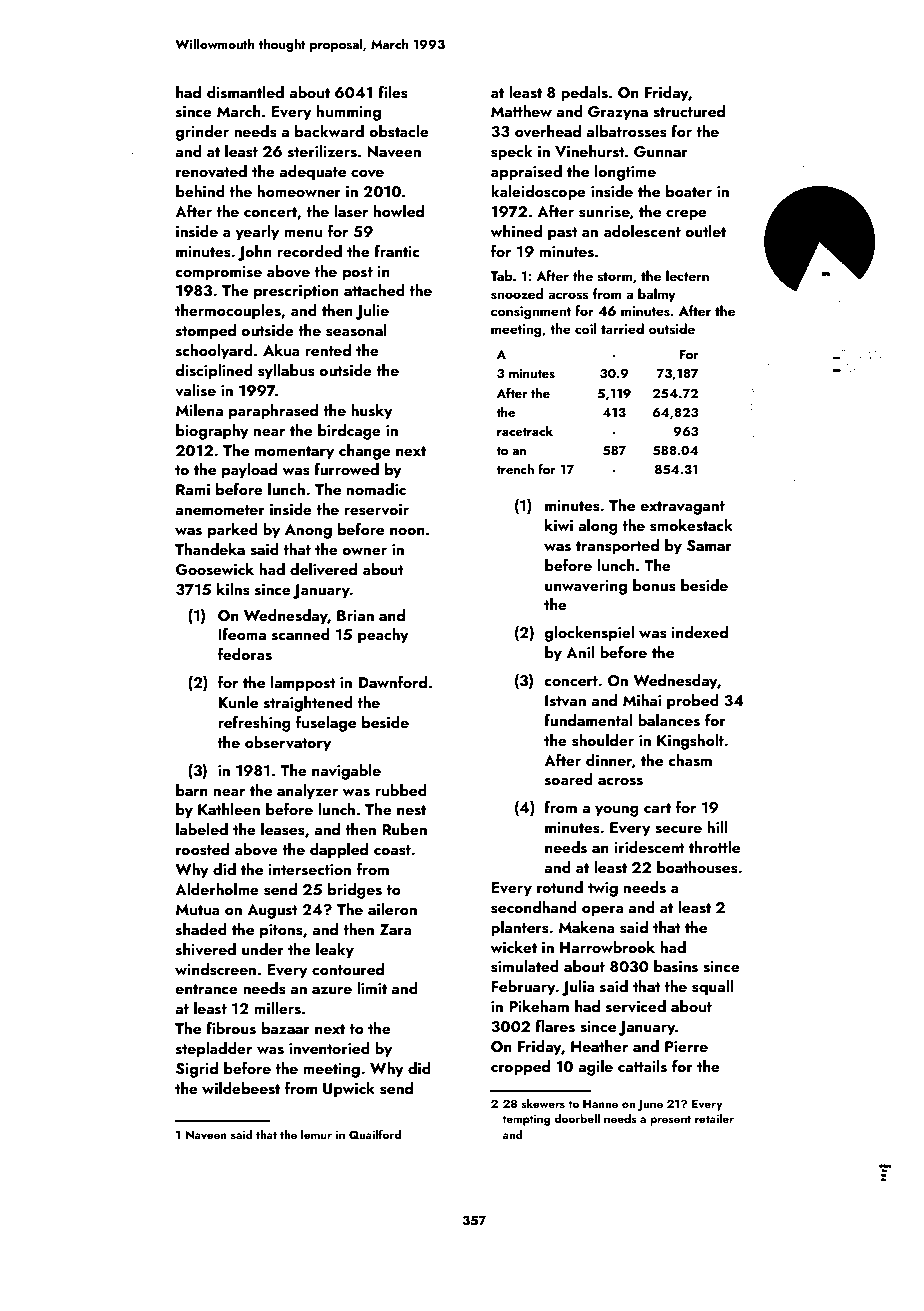 The image size is (924, 1311). What do you see at coordinates (245, 92) in the page?
I see `dismantled` at bounding box center [245, 92].
